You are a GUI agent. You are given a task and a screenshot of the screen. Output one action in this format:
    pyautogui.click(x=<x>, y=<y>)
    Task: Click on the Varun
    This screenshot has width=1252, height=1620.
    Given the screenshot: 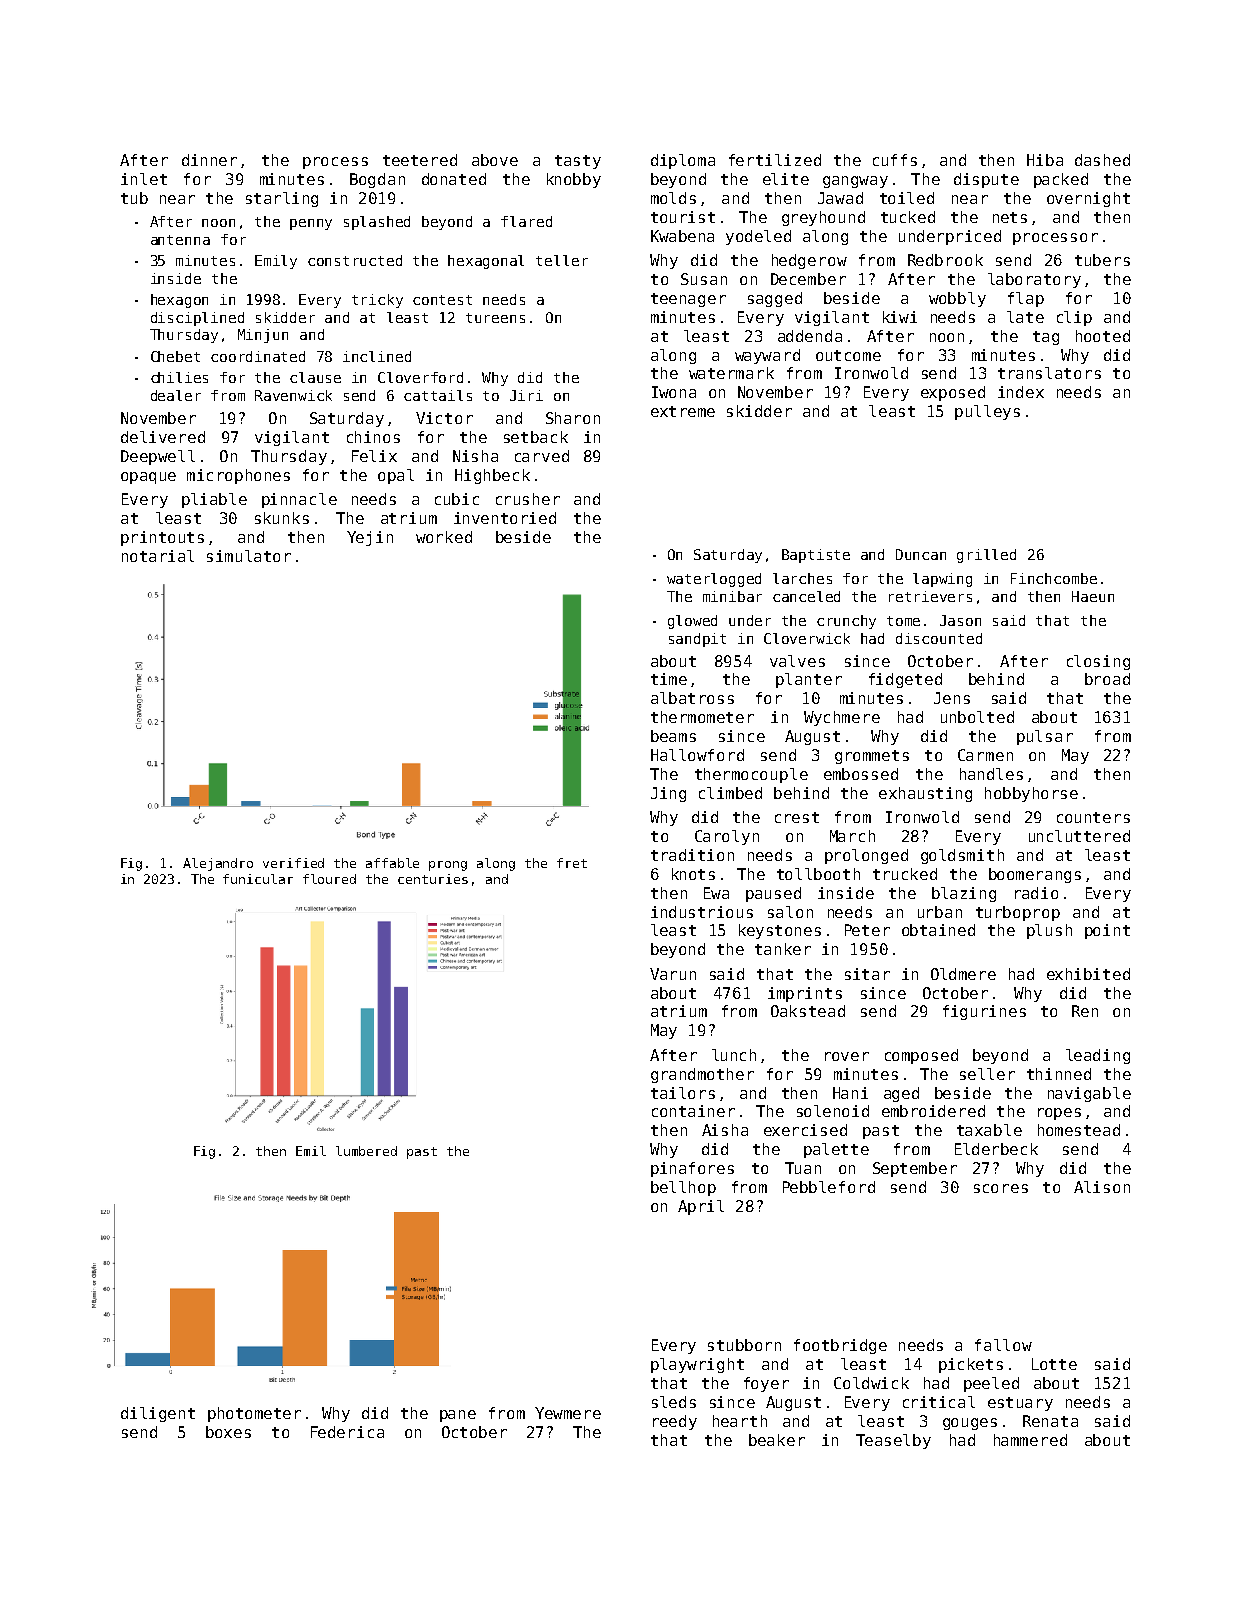 What is the action you would take?
    pyautogui.click(x=673, y=974)
